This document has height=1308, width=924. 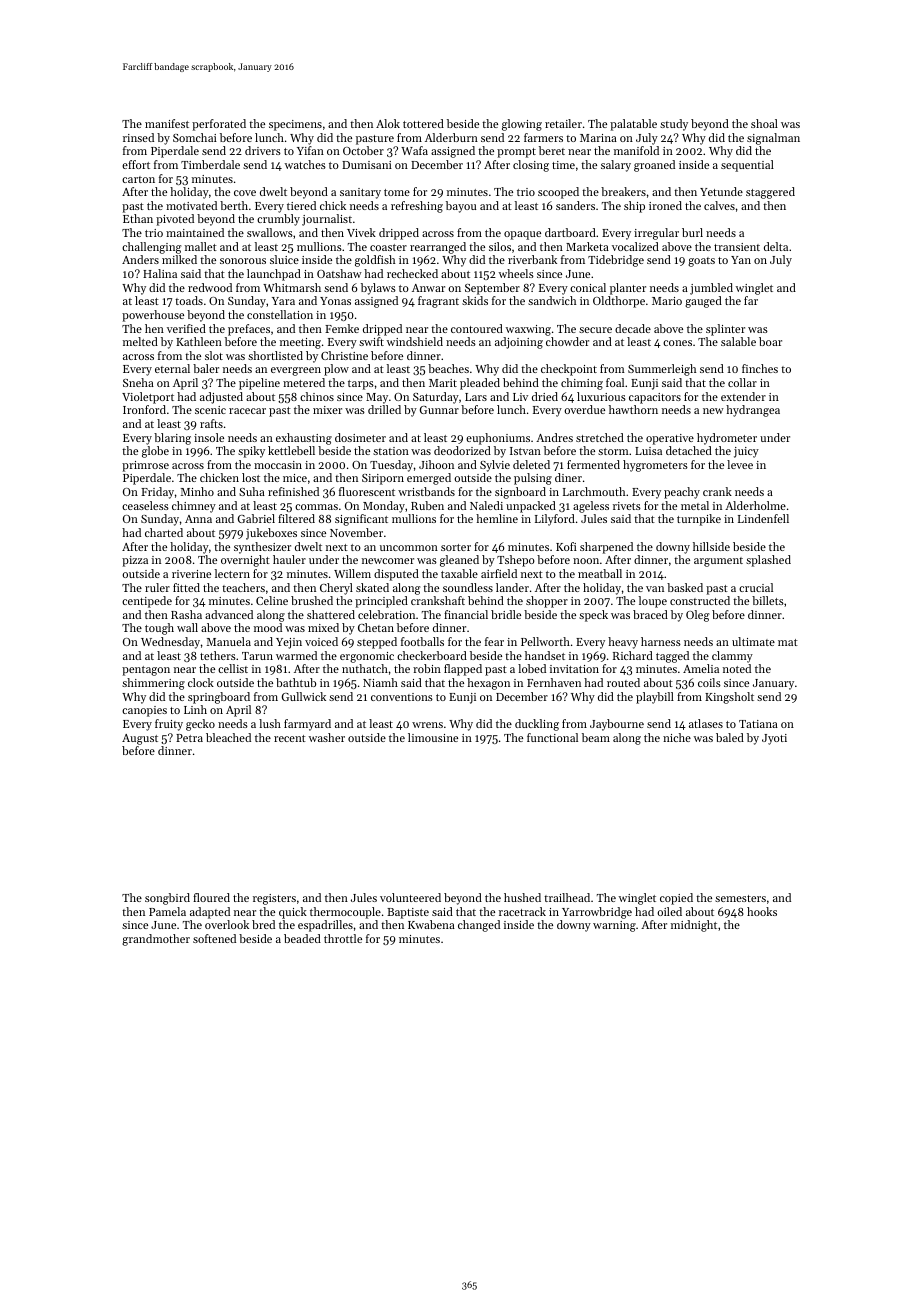 I want to click on hydrometer, so click(x=727, y=439).
